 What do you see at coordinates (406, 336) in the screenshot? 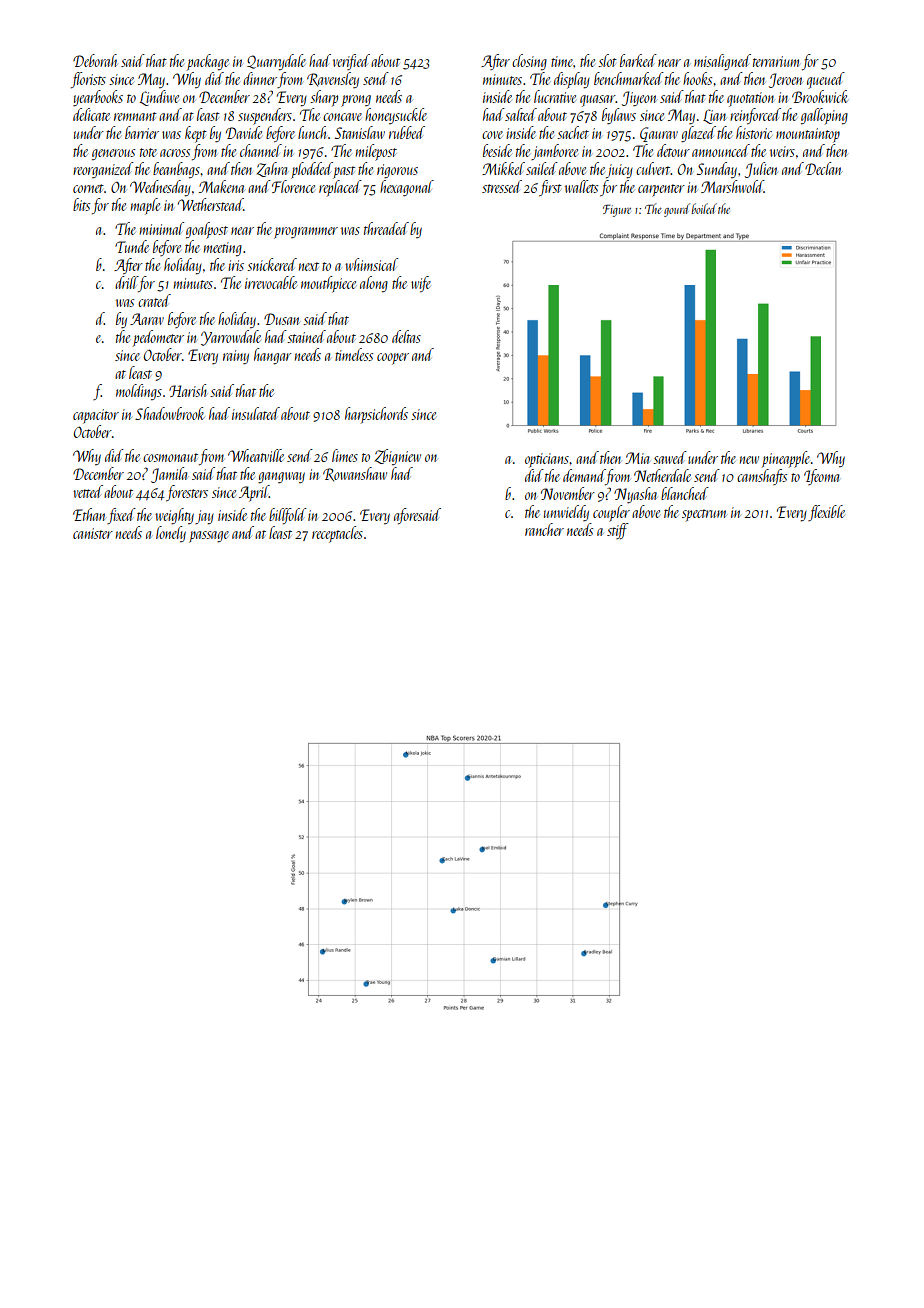
I see `deltas` at bounding box center [406, 336].
